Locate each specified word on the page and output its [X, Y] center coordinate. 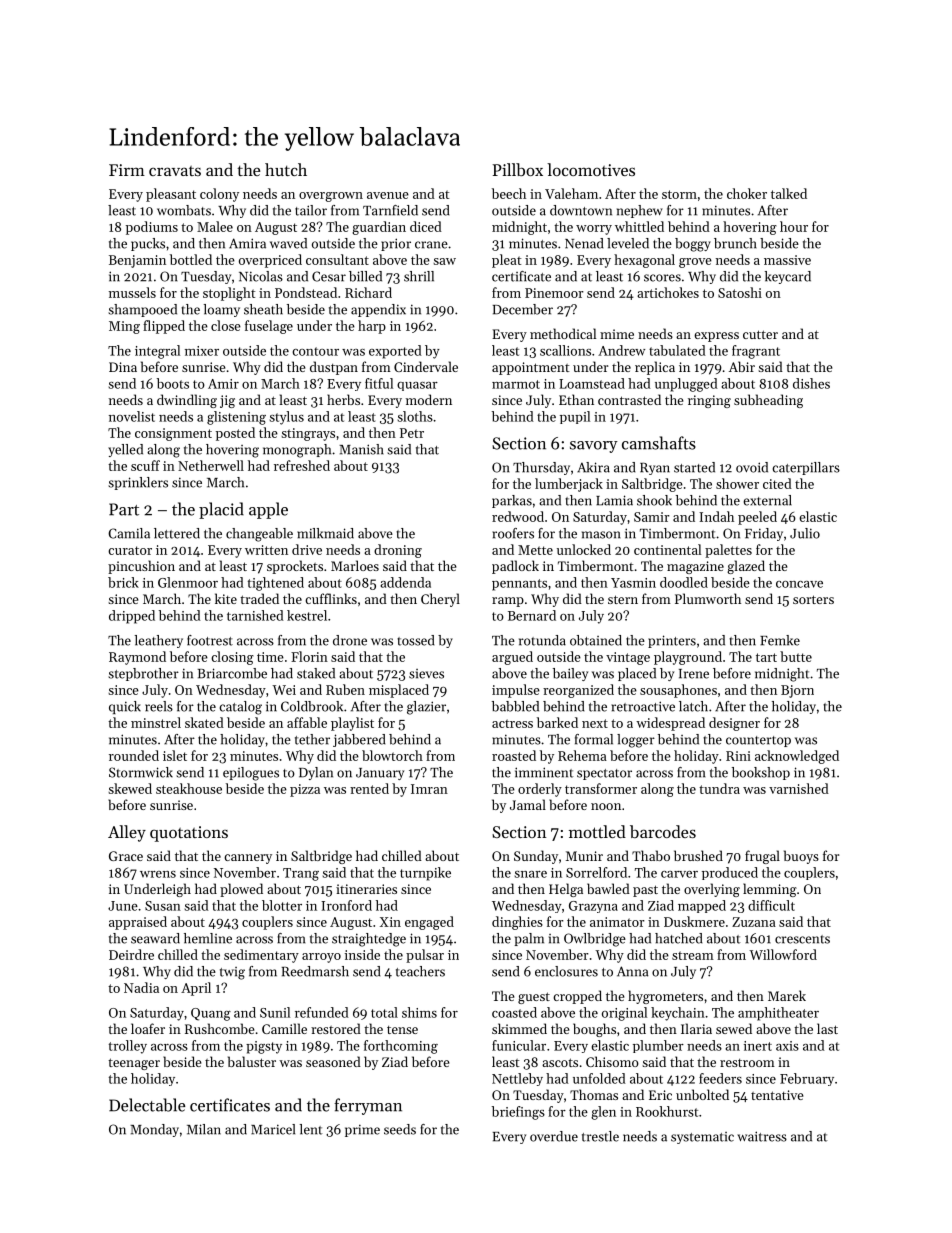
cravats [175, 171]
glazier [426, 708]
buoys [801, 857]
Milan [204, 1129]
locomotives [591, 169]
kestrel [307, 615]
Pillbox [518, 169]
